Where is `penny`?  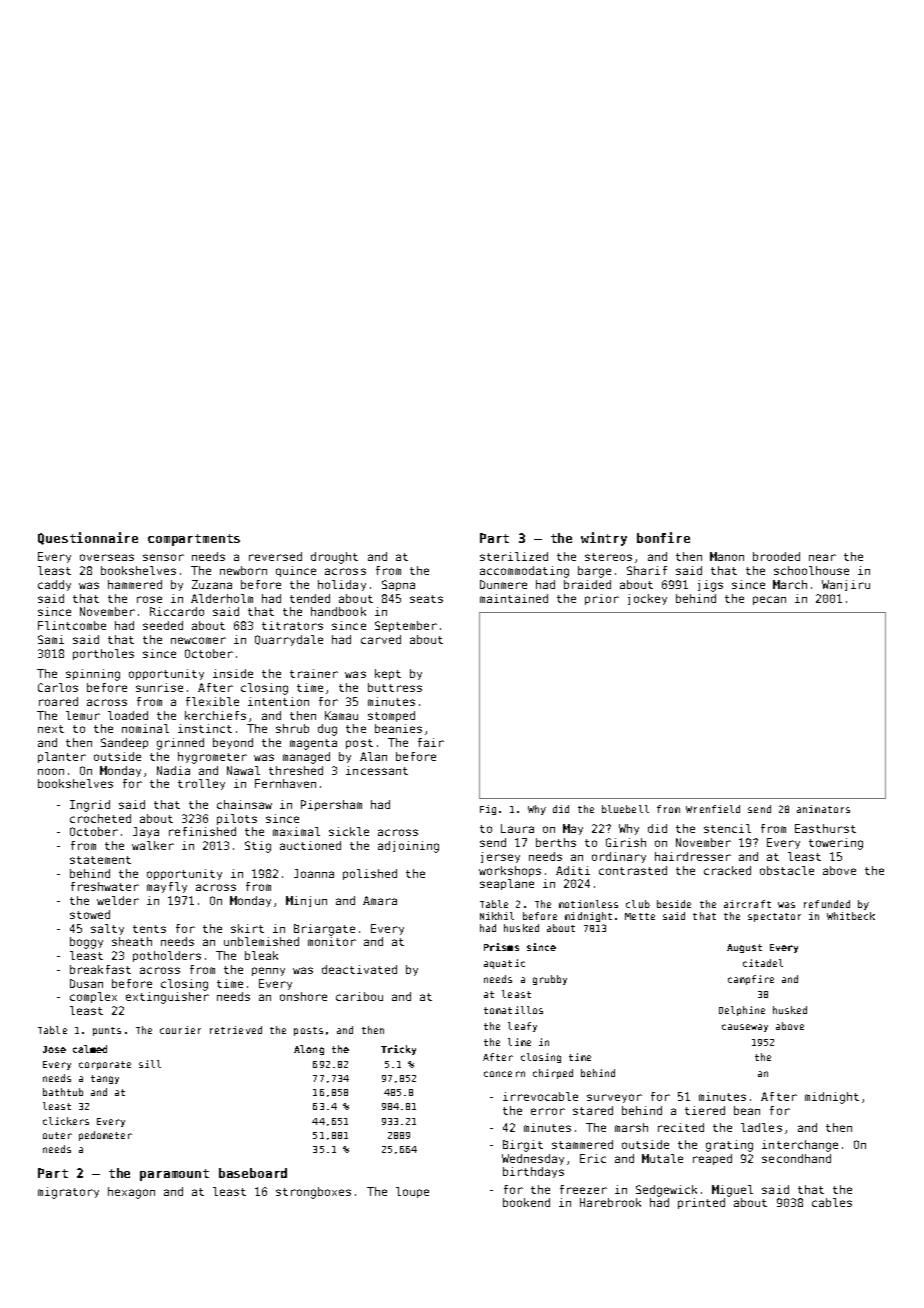
penny is located at coordinates (268, 971).
